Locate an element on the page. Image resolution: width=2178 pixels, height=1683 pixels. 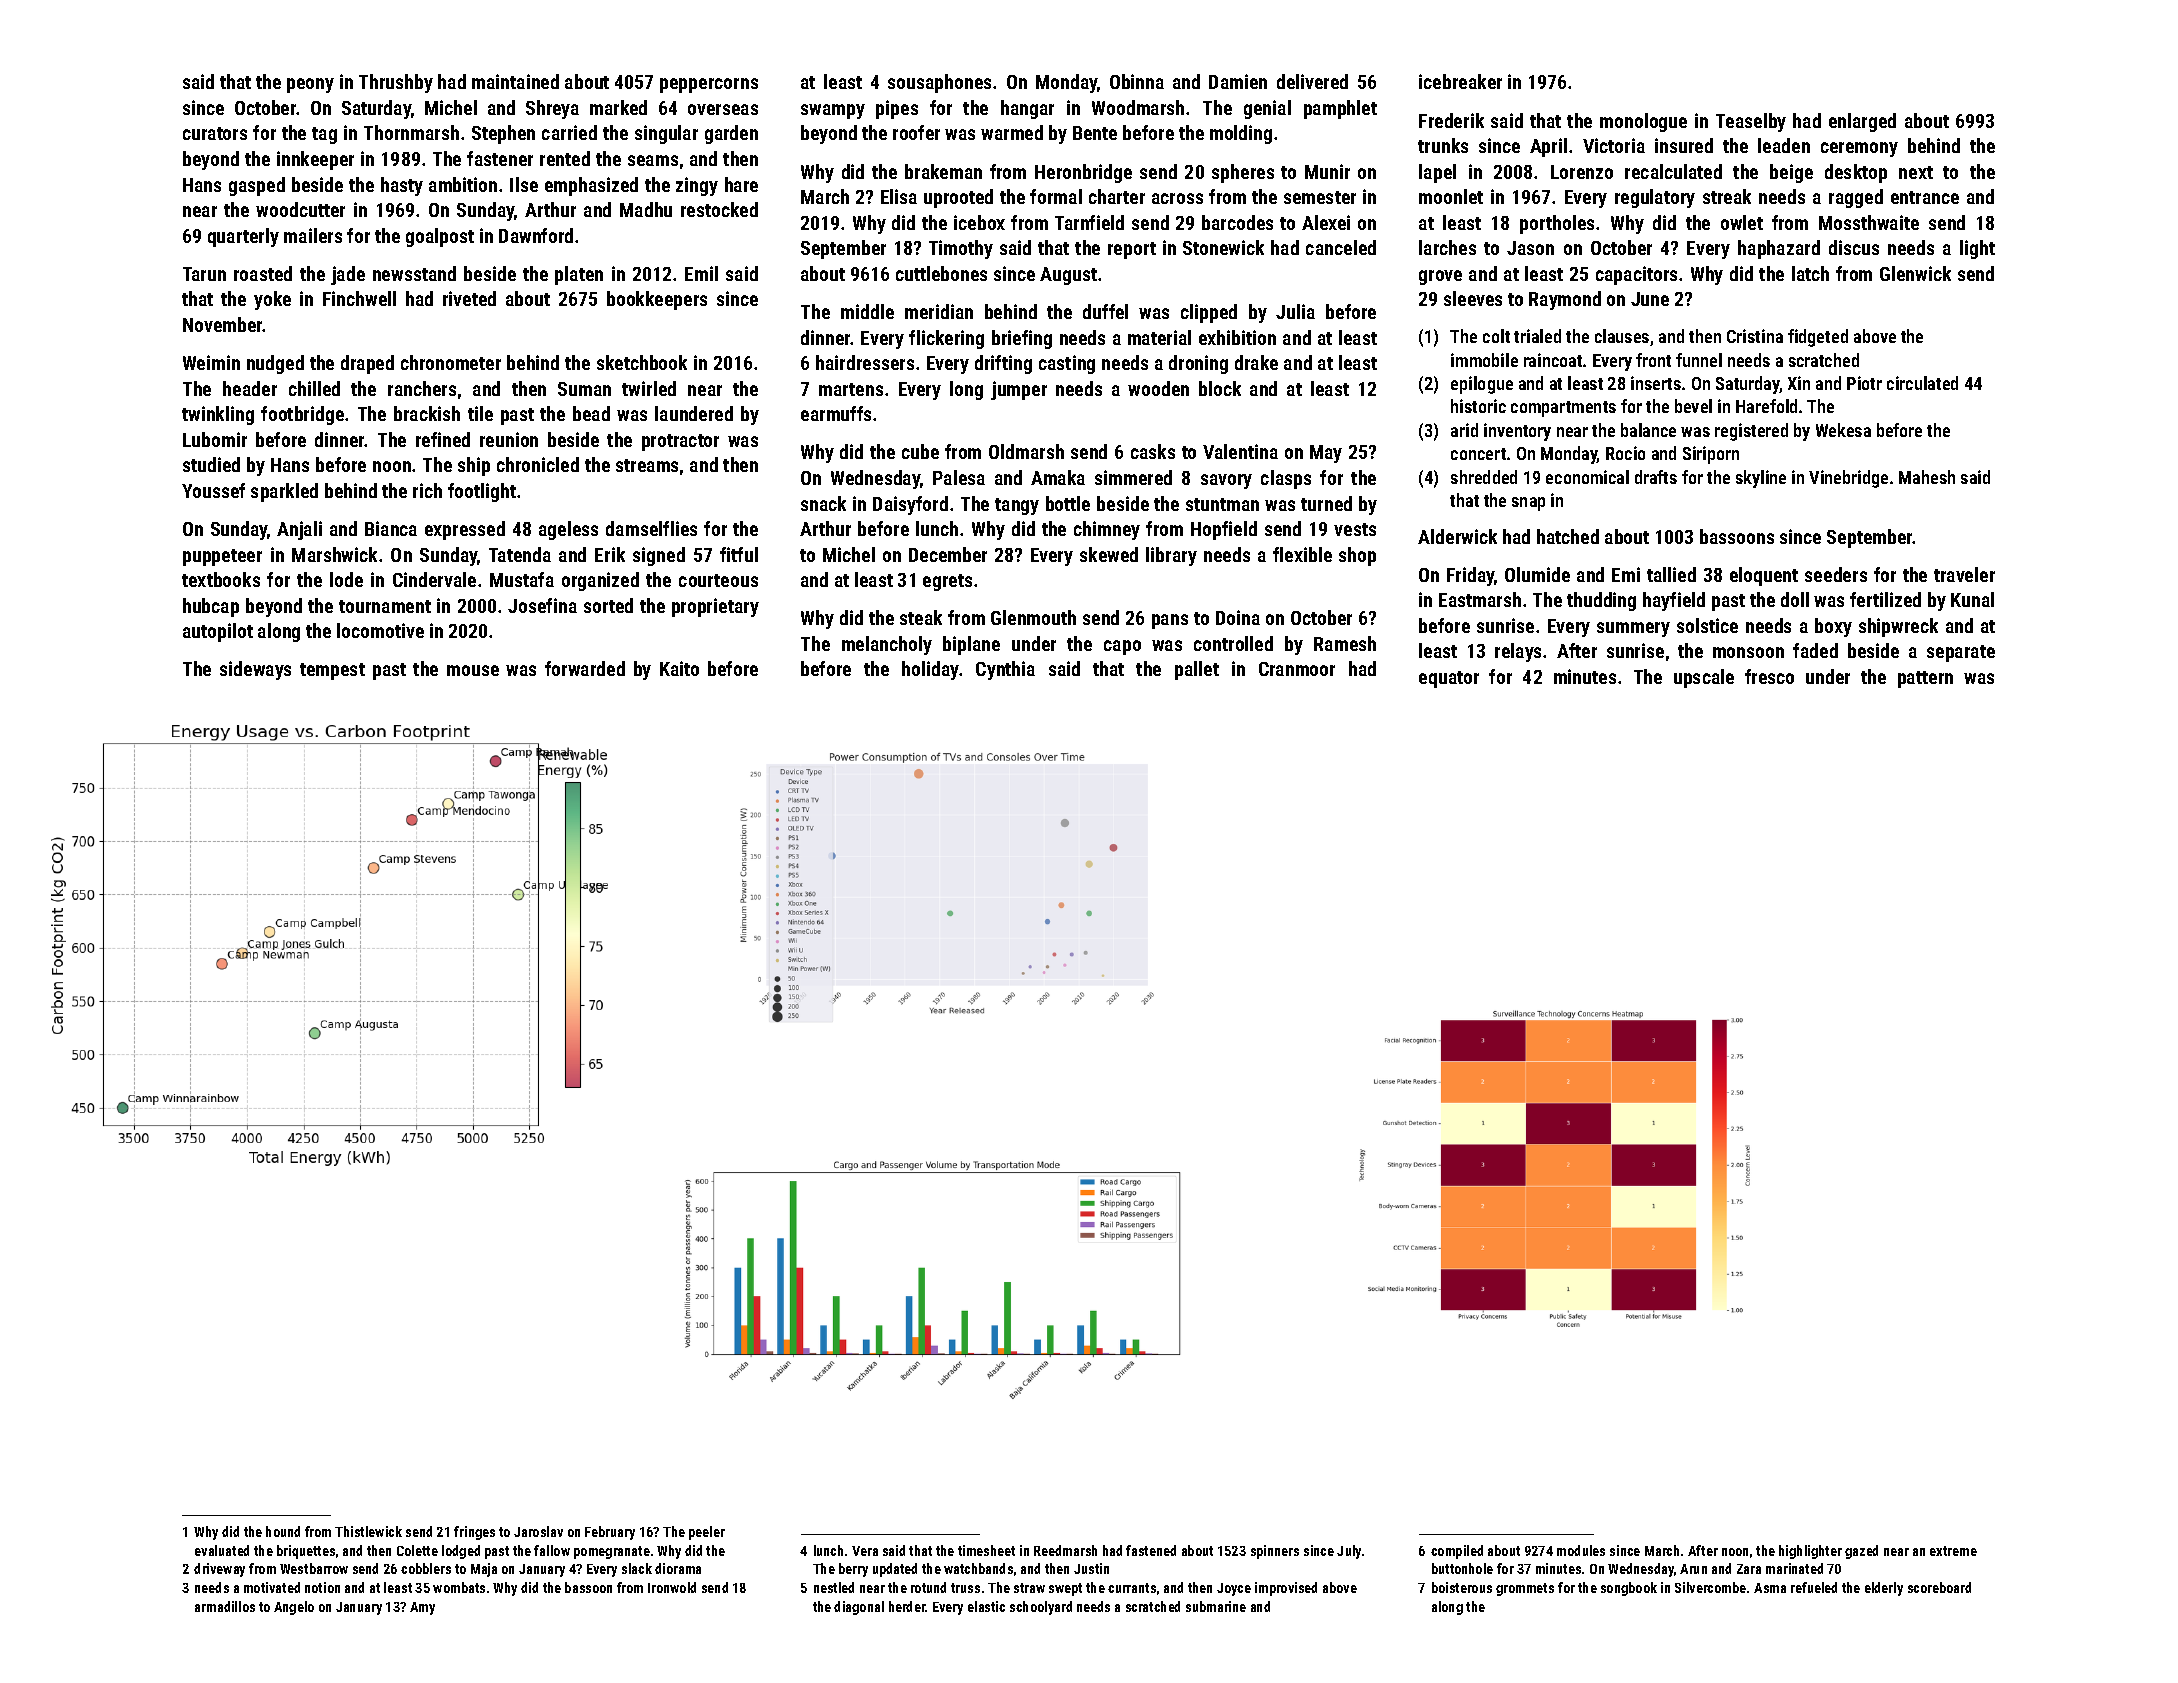
Valentina is located at coordinates (1240, 451).
